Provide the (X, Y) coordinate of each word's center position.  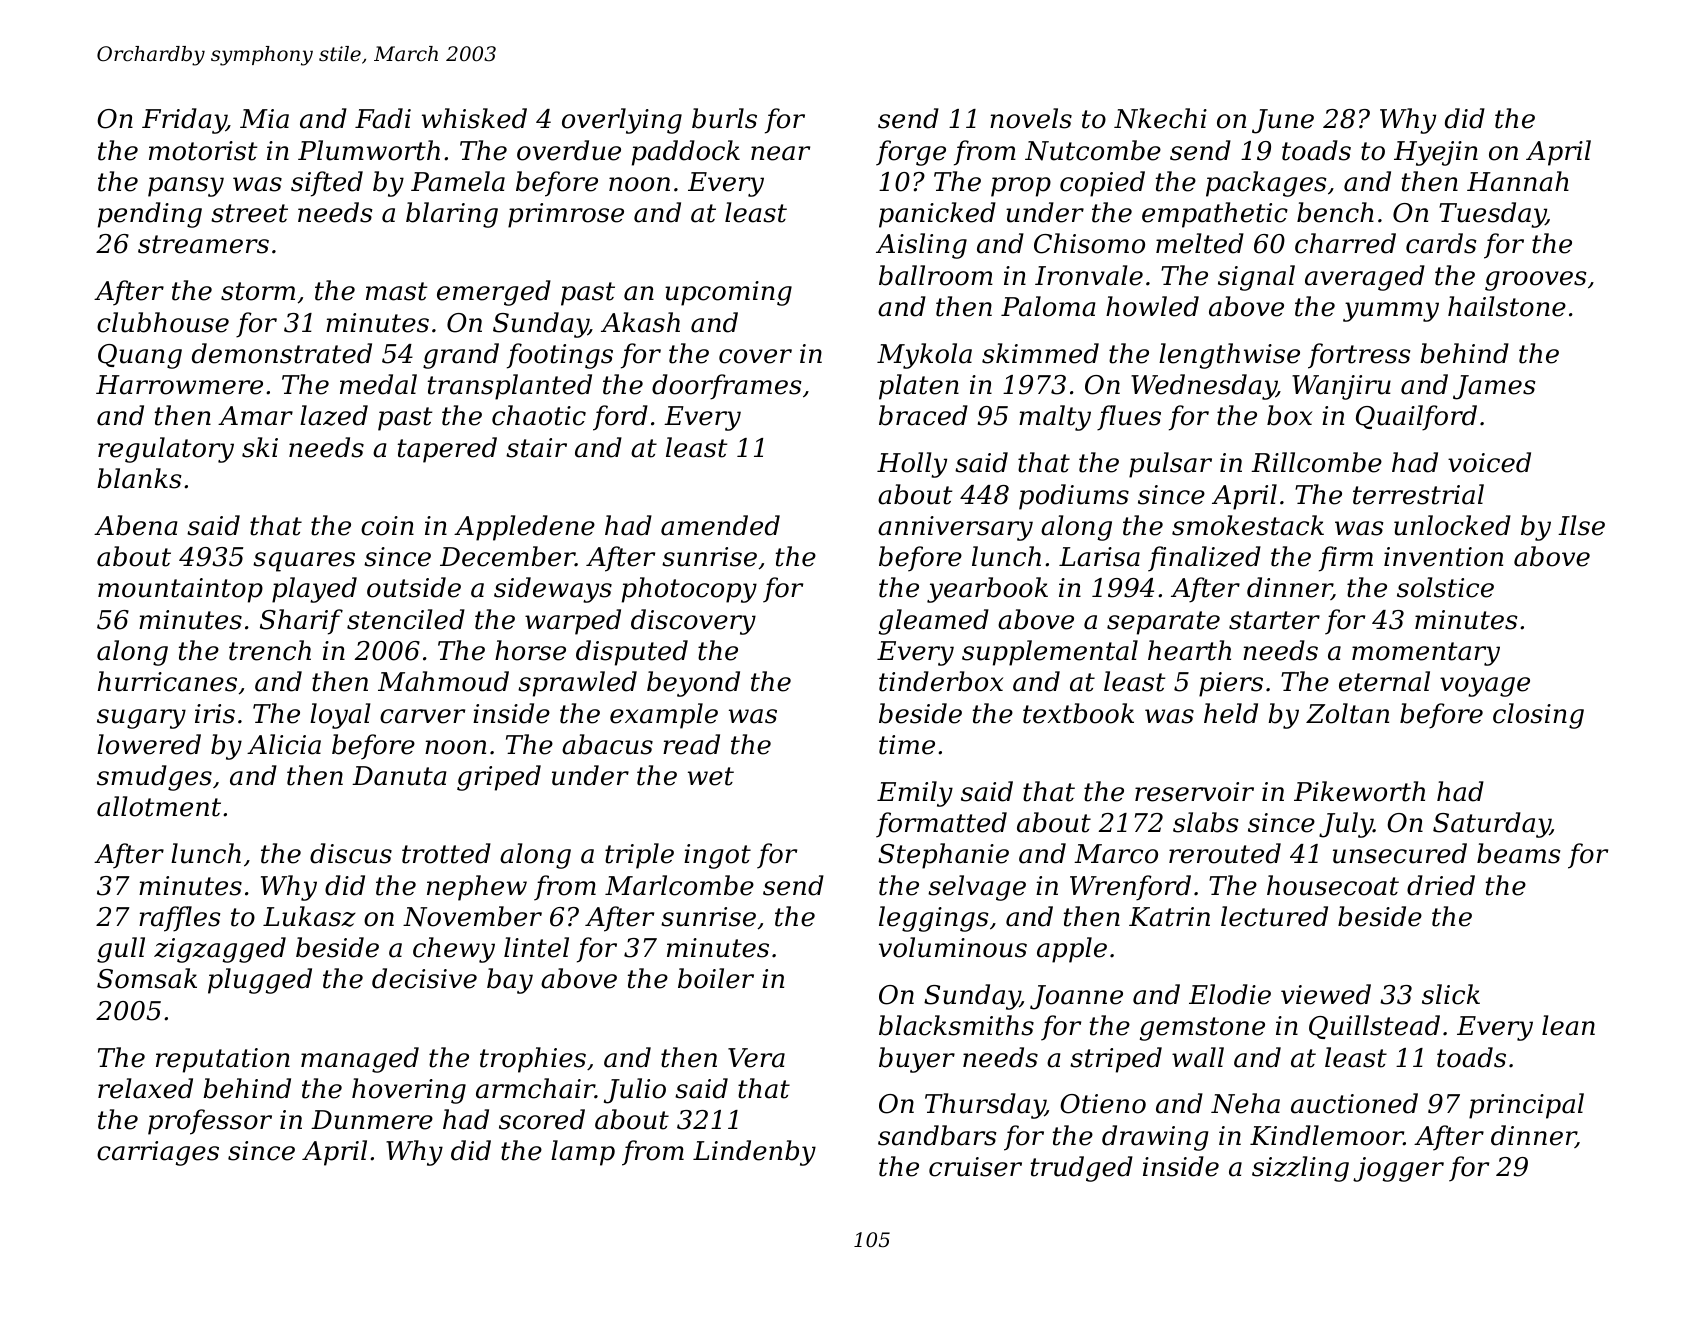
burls (724, 118)
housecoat (1333, 885)
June (1283, 121)
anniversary (955, 528)
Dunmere (372, 1120)
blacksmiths (956, 1025)
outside (414, 587)
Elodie (1230, 994)
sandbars (937, 1135)
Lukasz (309, 916)
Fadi (383, 118)
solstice (1445, 587)
